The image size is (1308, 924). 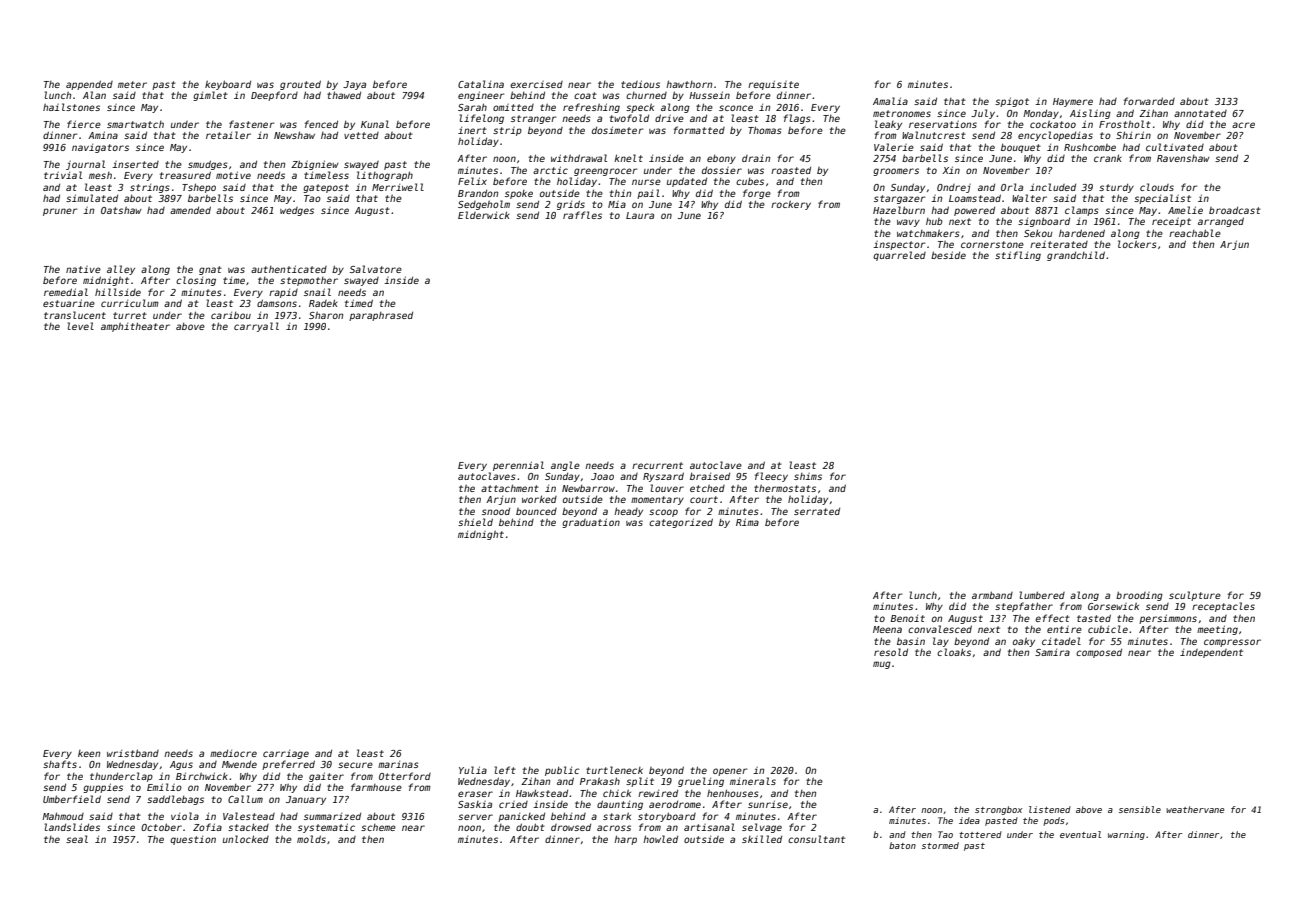 What do you see at coordinates (704, 499) in the page?
I see `court` at bounding box center [704, 499].
